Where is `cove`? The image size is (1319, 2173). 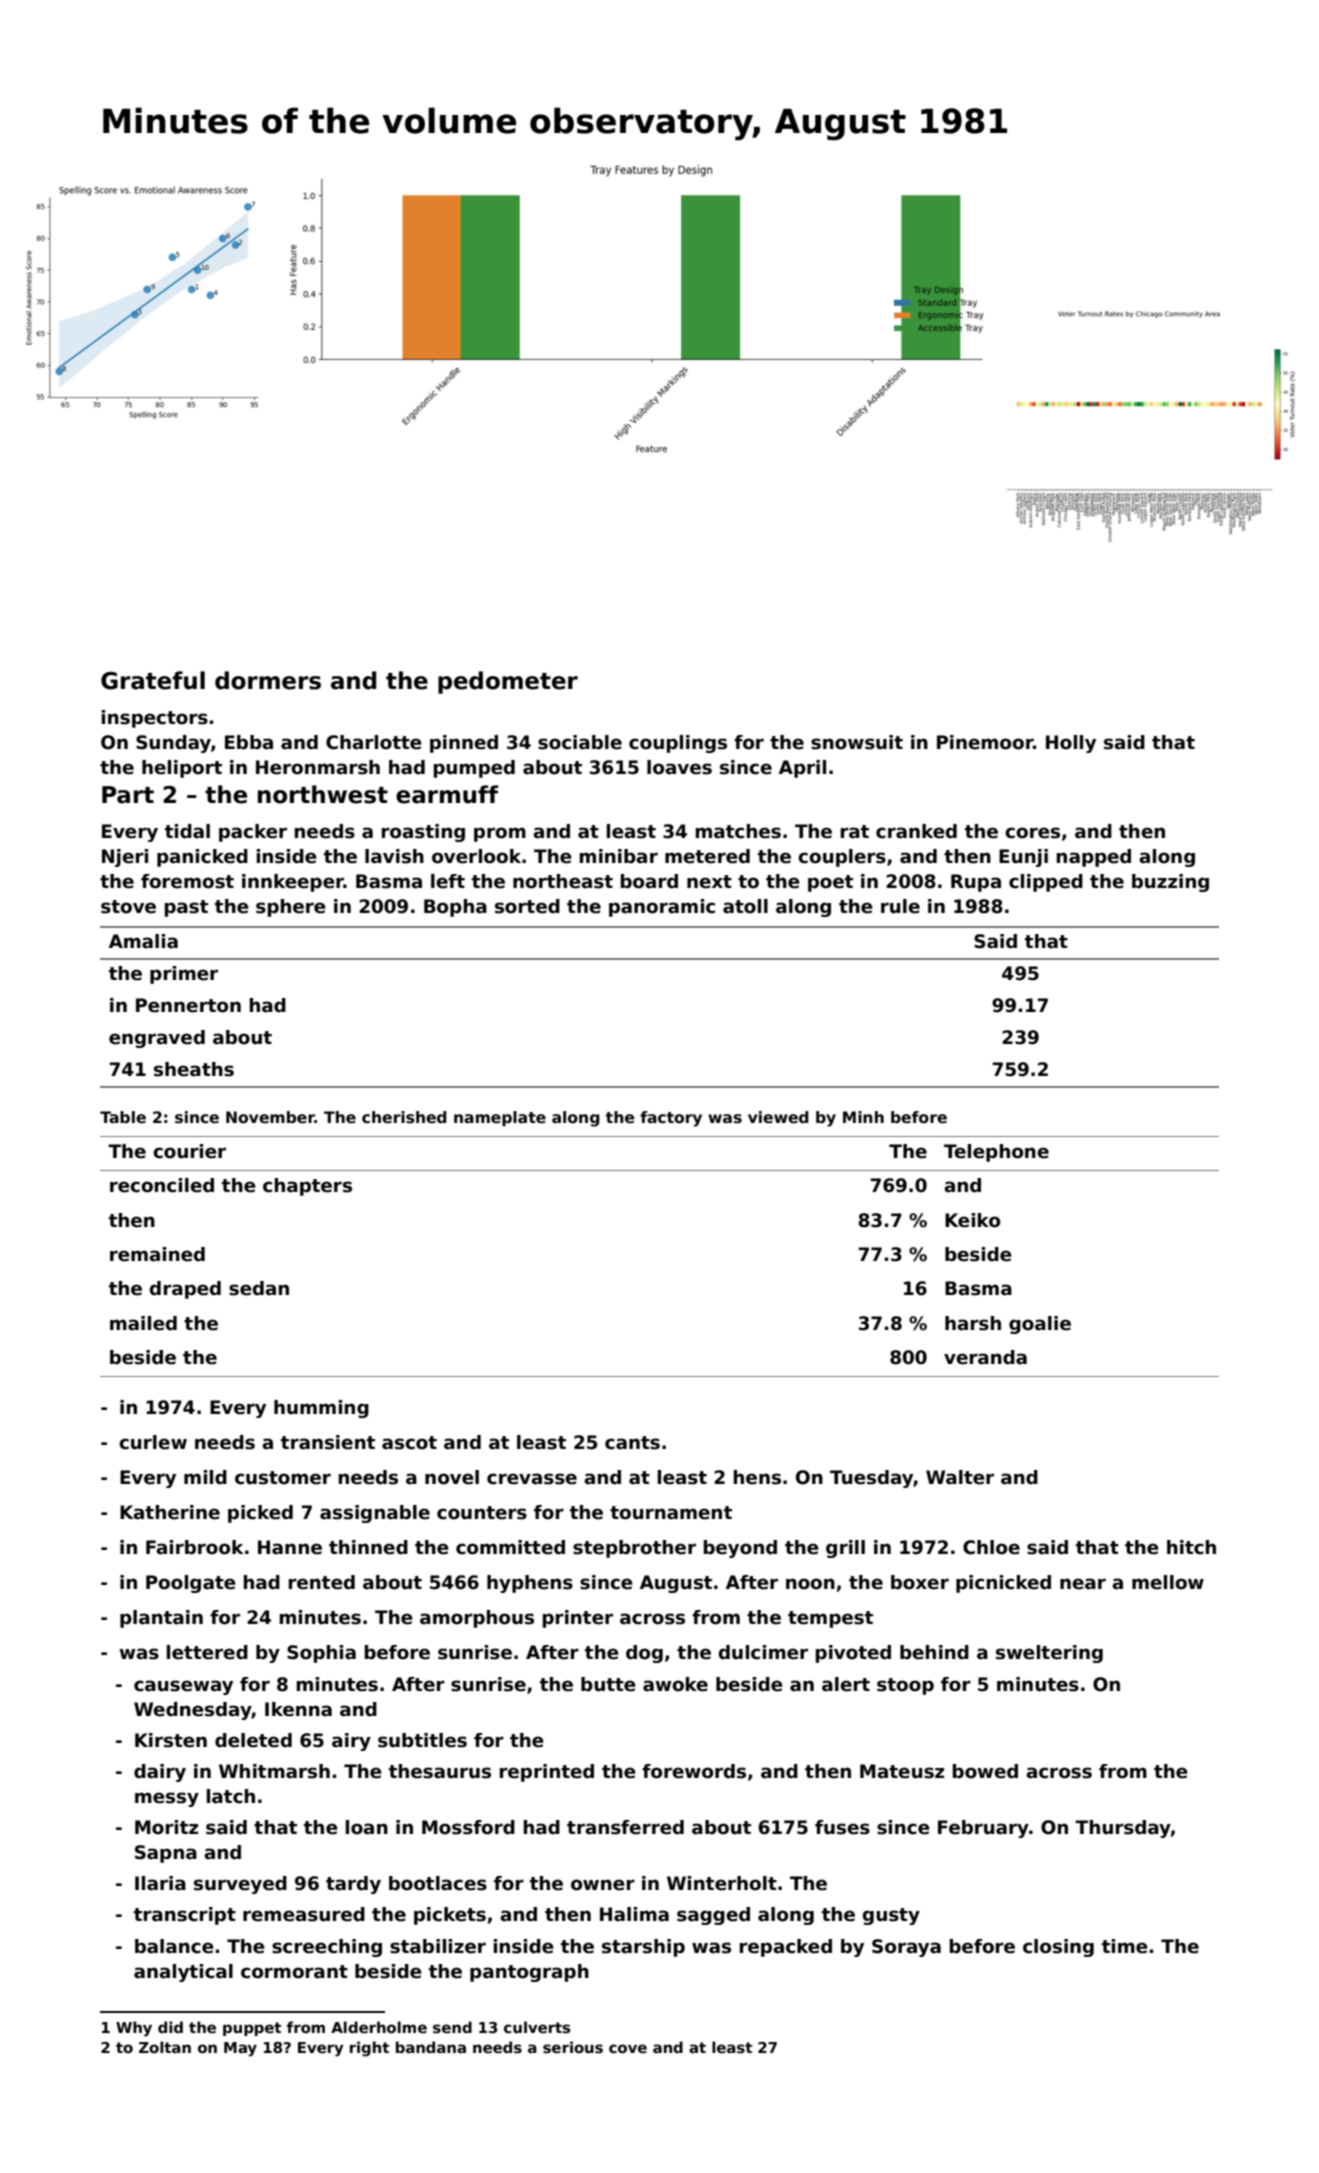 cove is located at coordinates (628, 2048).
